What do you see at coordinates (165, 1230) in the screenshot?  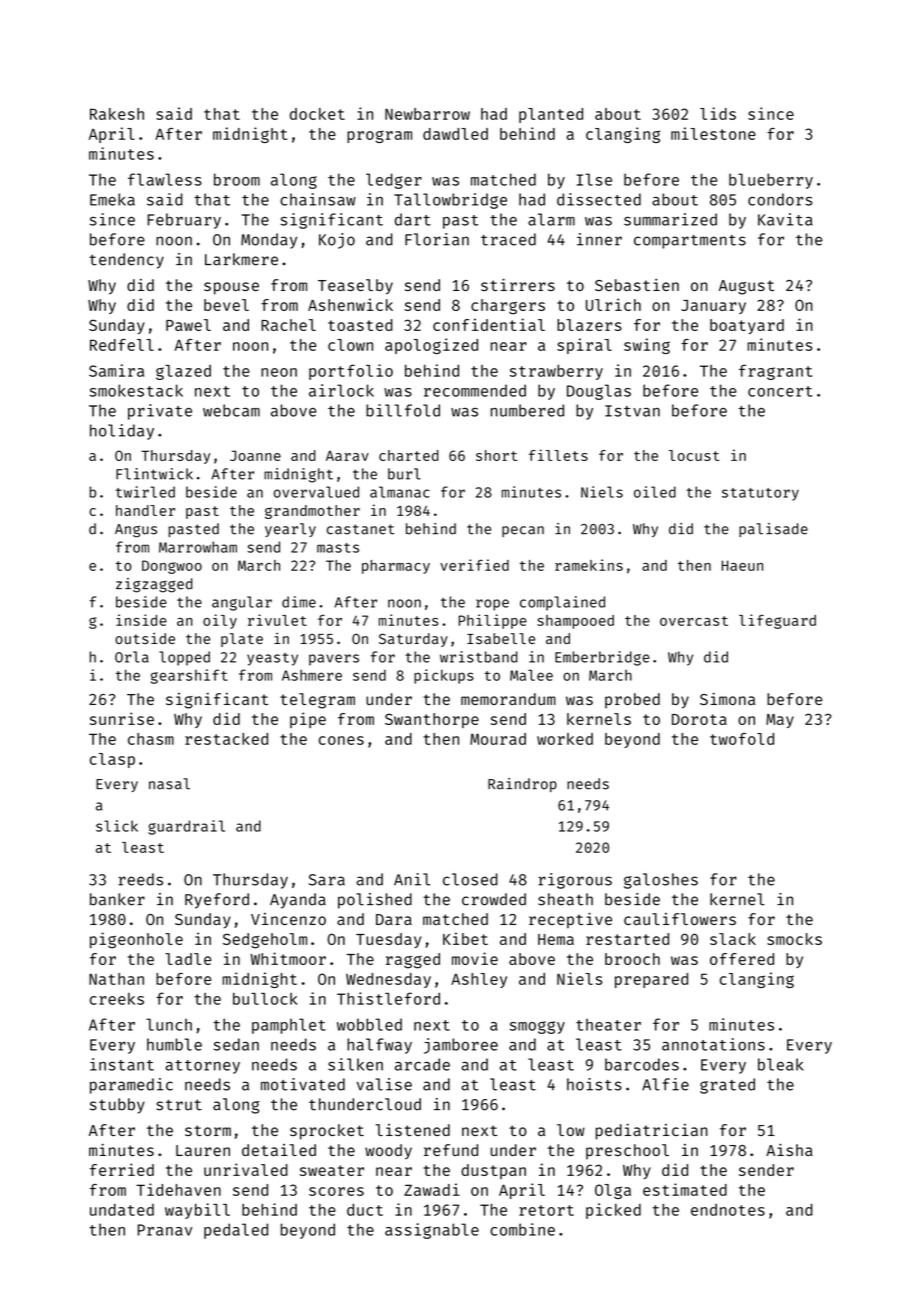 I see `Pranav` at bounding box center [165, 1230].
